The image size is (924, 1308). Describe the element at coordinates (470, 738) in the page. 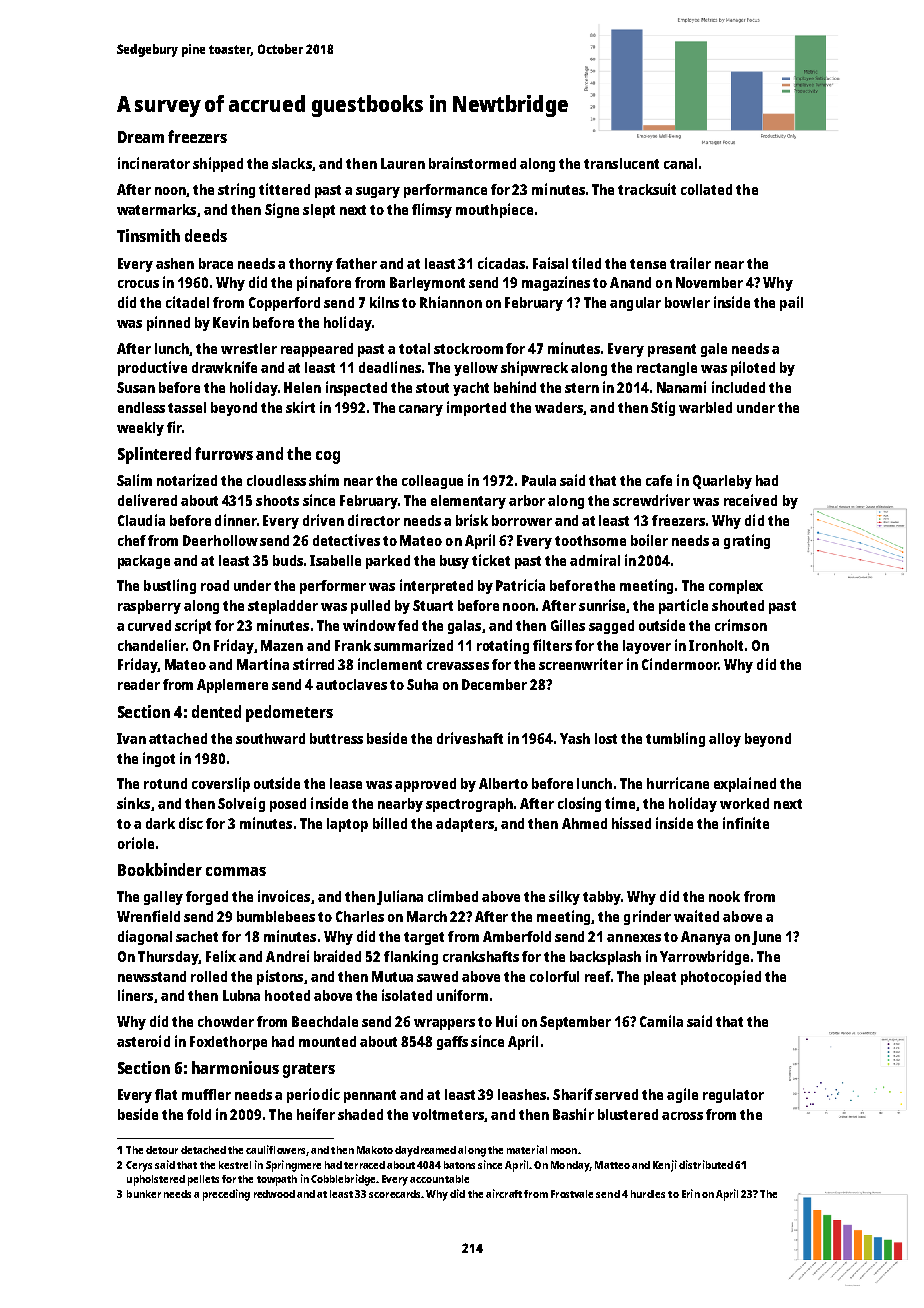

I see `driveshaft` at that location.
